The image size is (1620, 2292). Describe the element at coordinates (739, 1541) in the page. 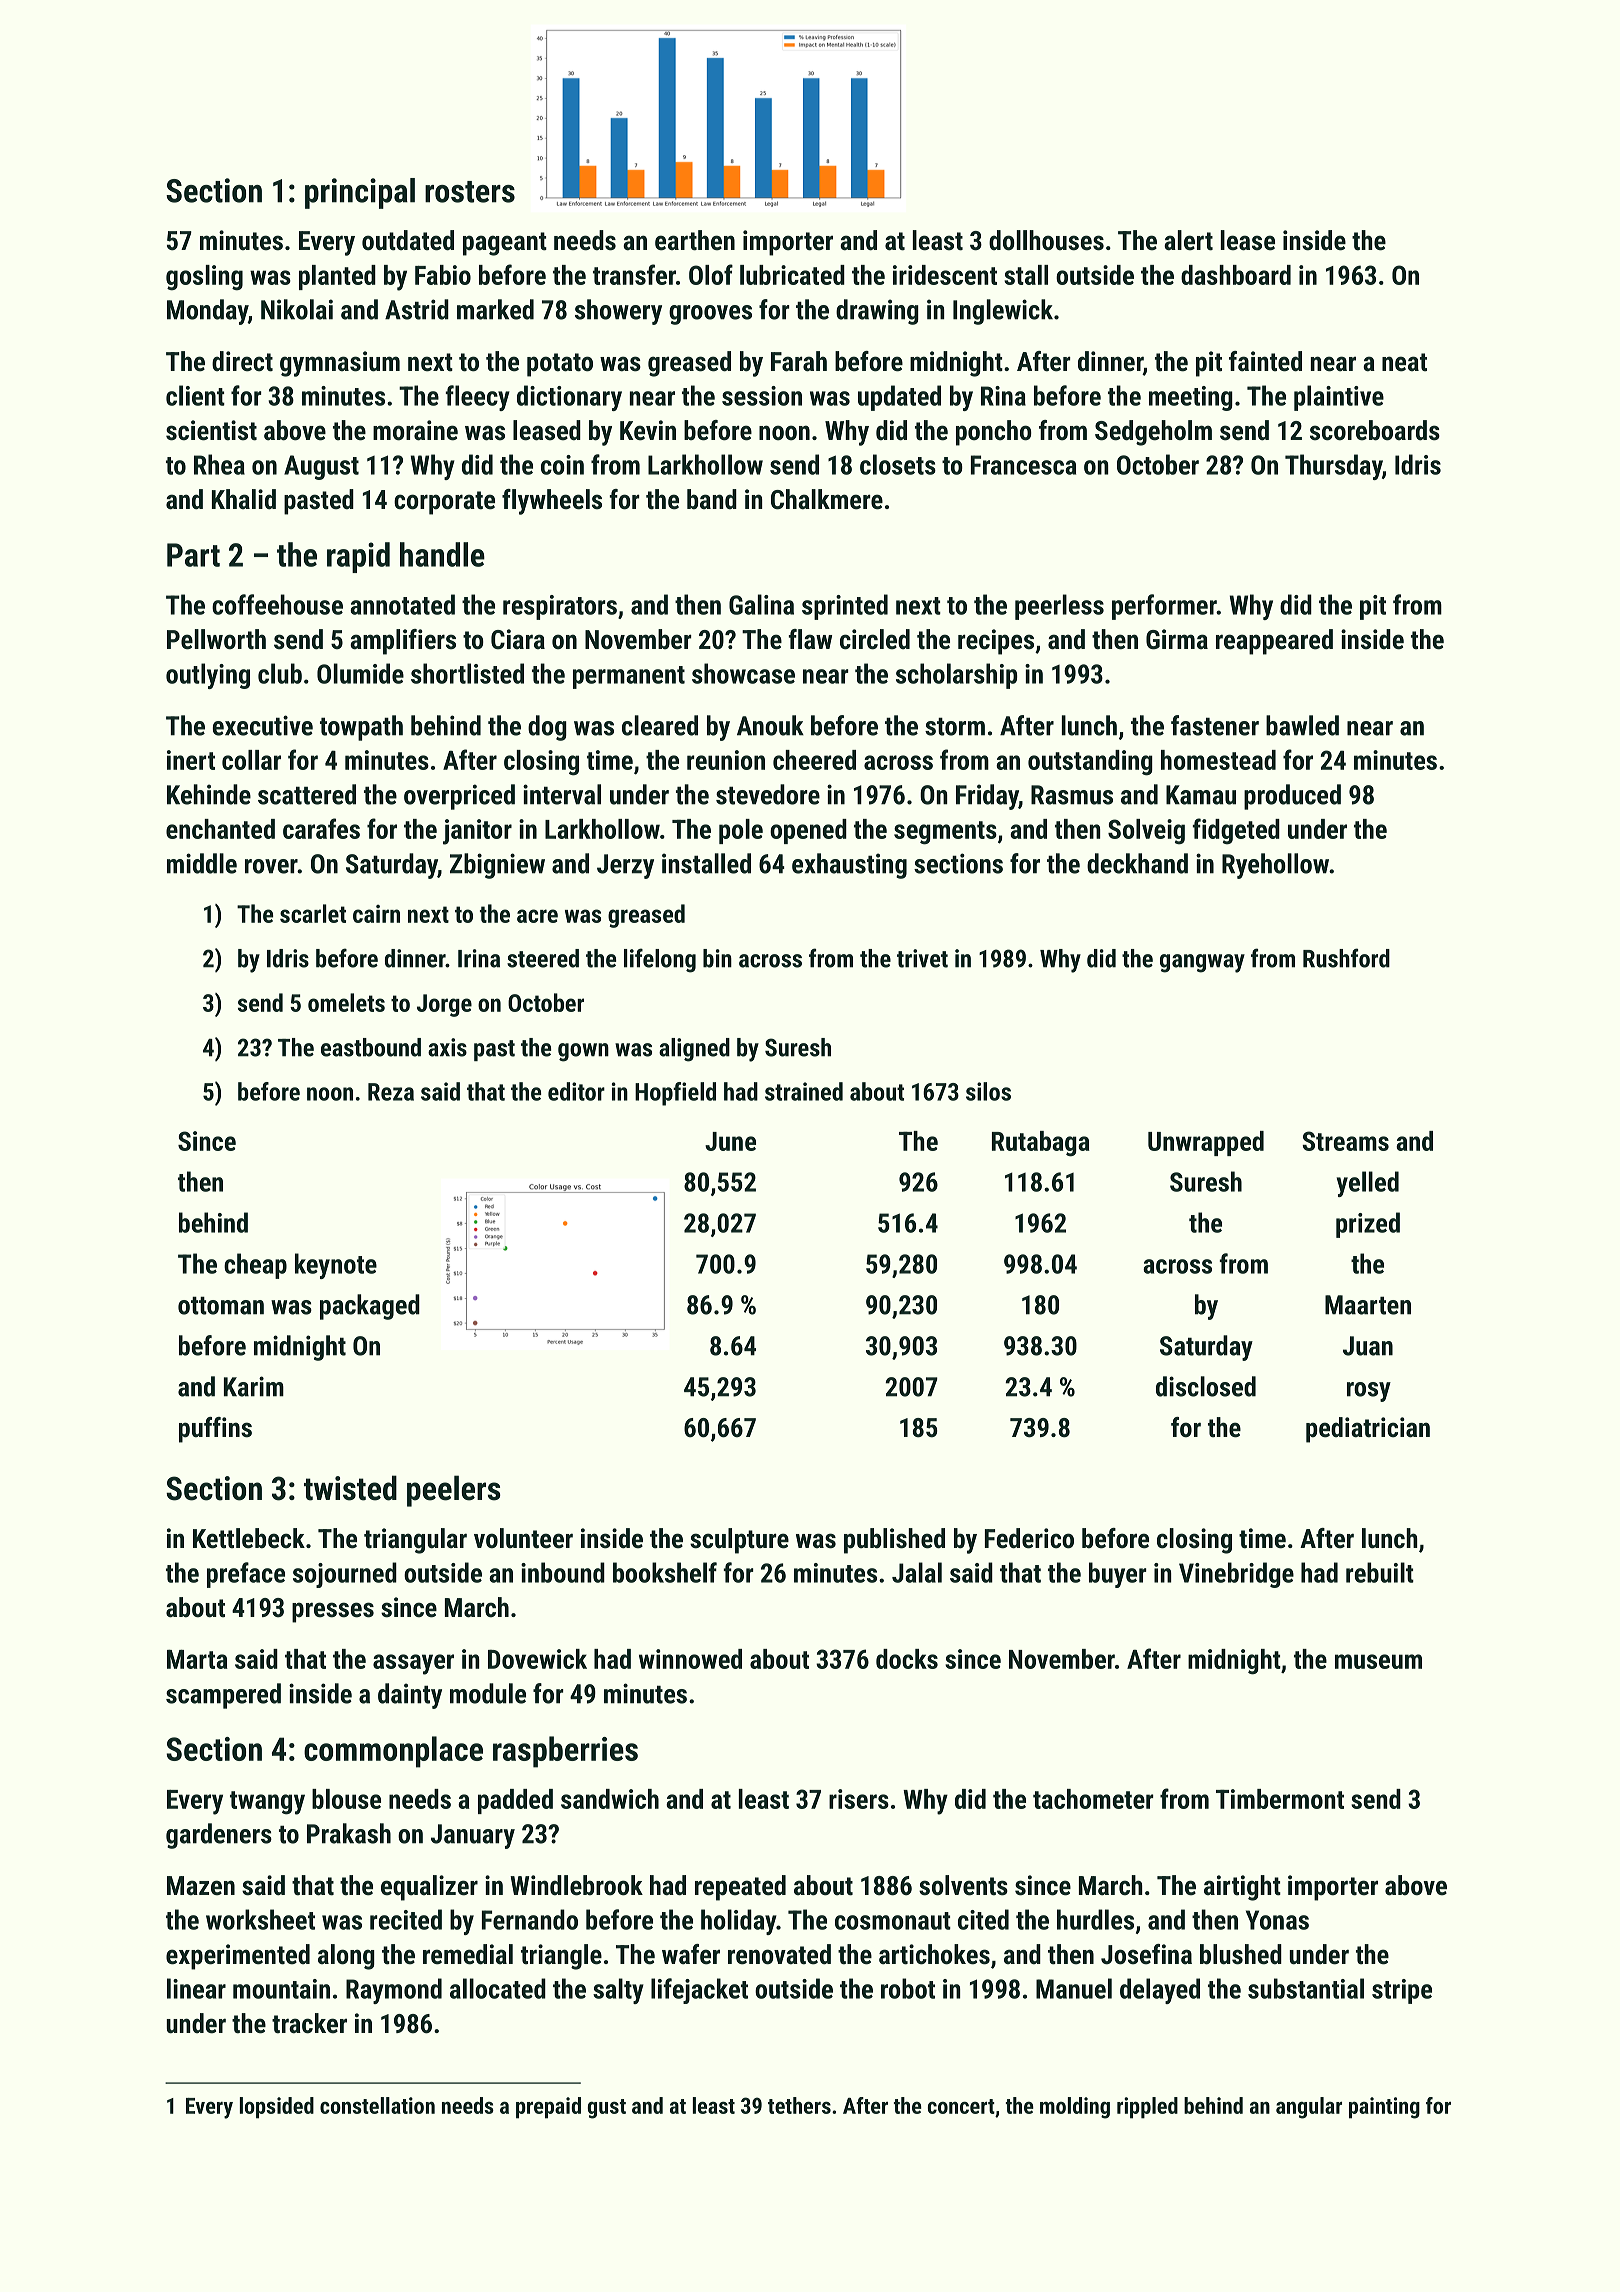

I see `sculpture` at that location.
